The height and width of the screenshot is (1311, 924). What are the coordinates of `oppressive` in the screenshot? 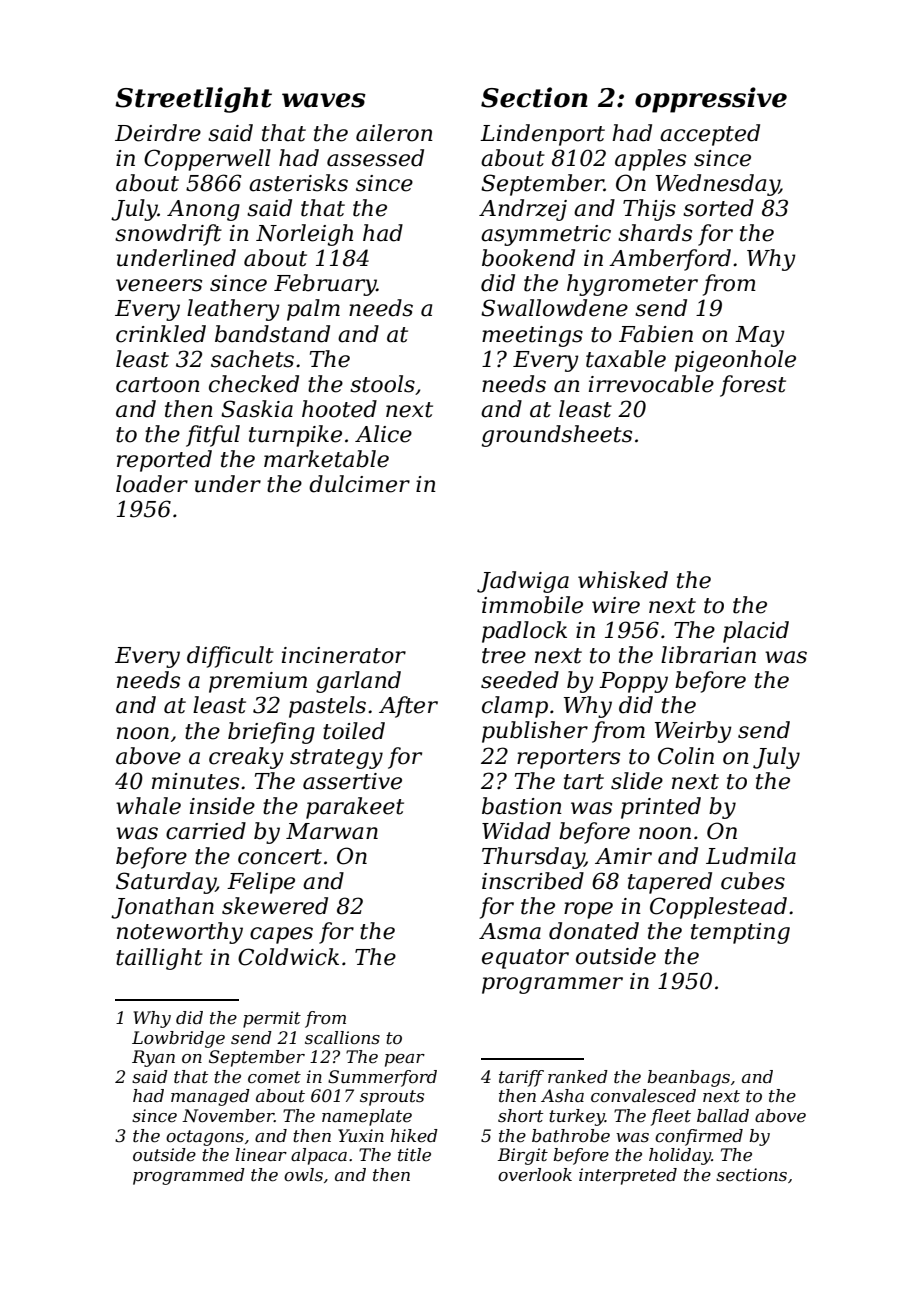 It's located at (711, 100).
